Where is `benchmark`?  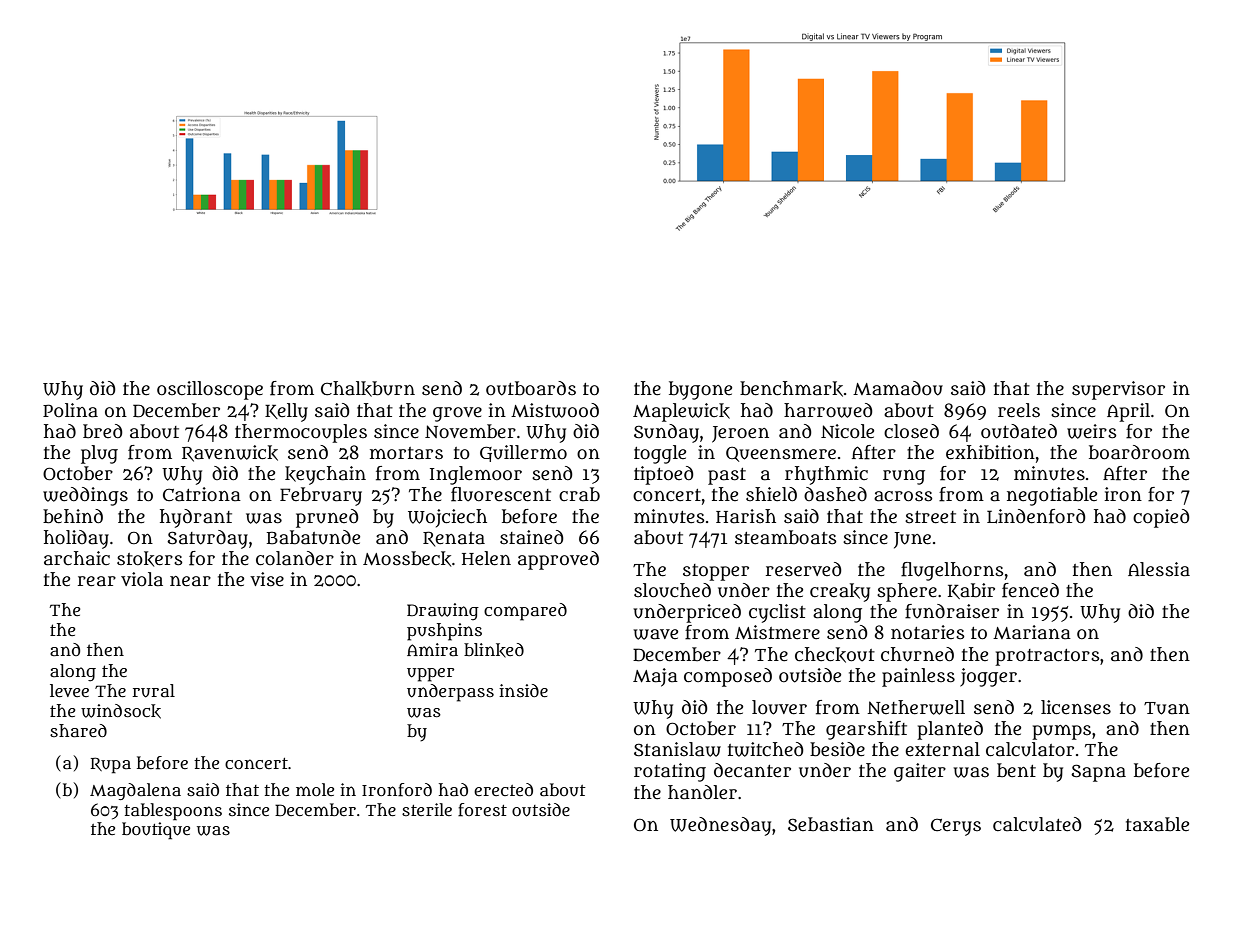 benchmark is located at coordinates (791, 389).
